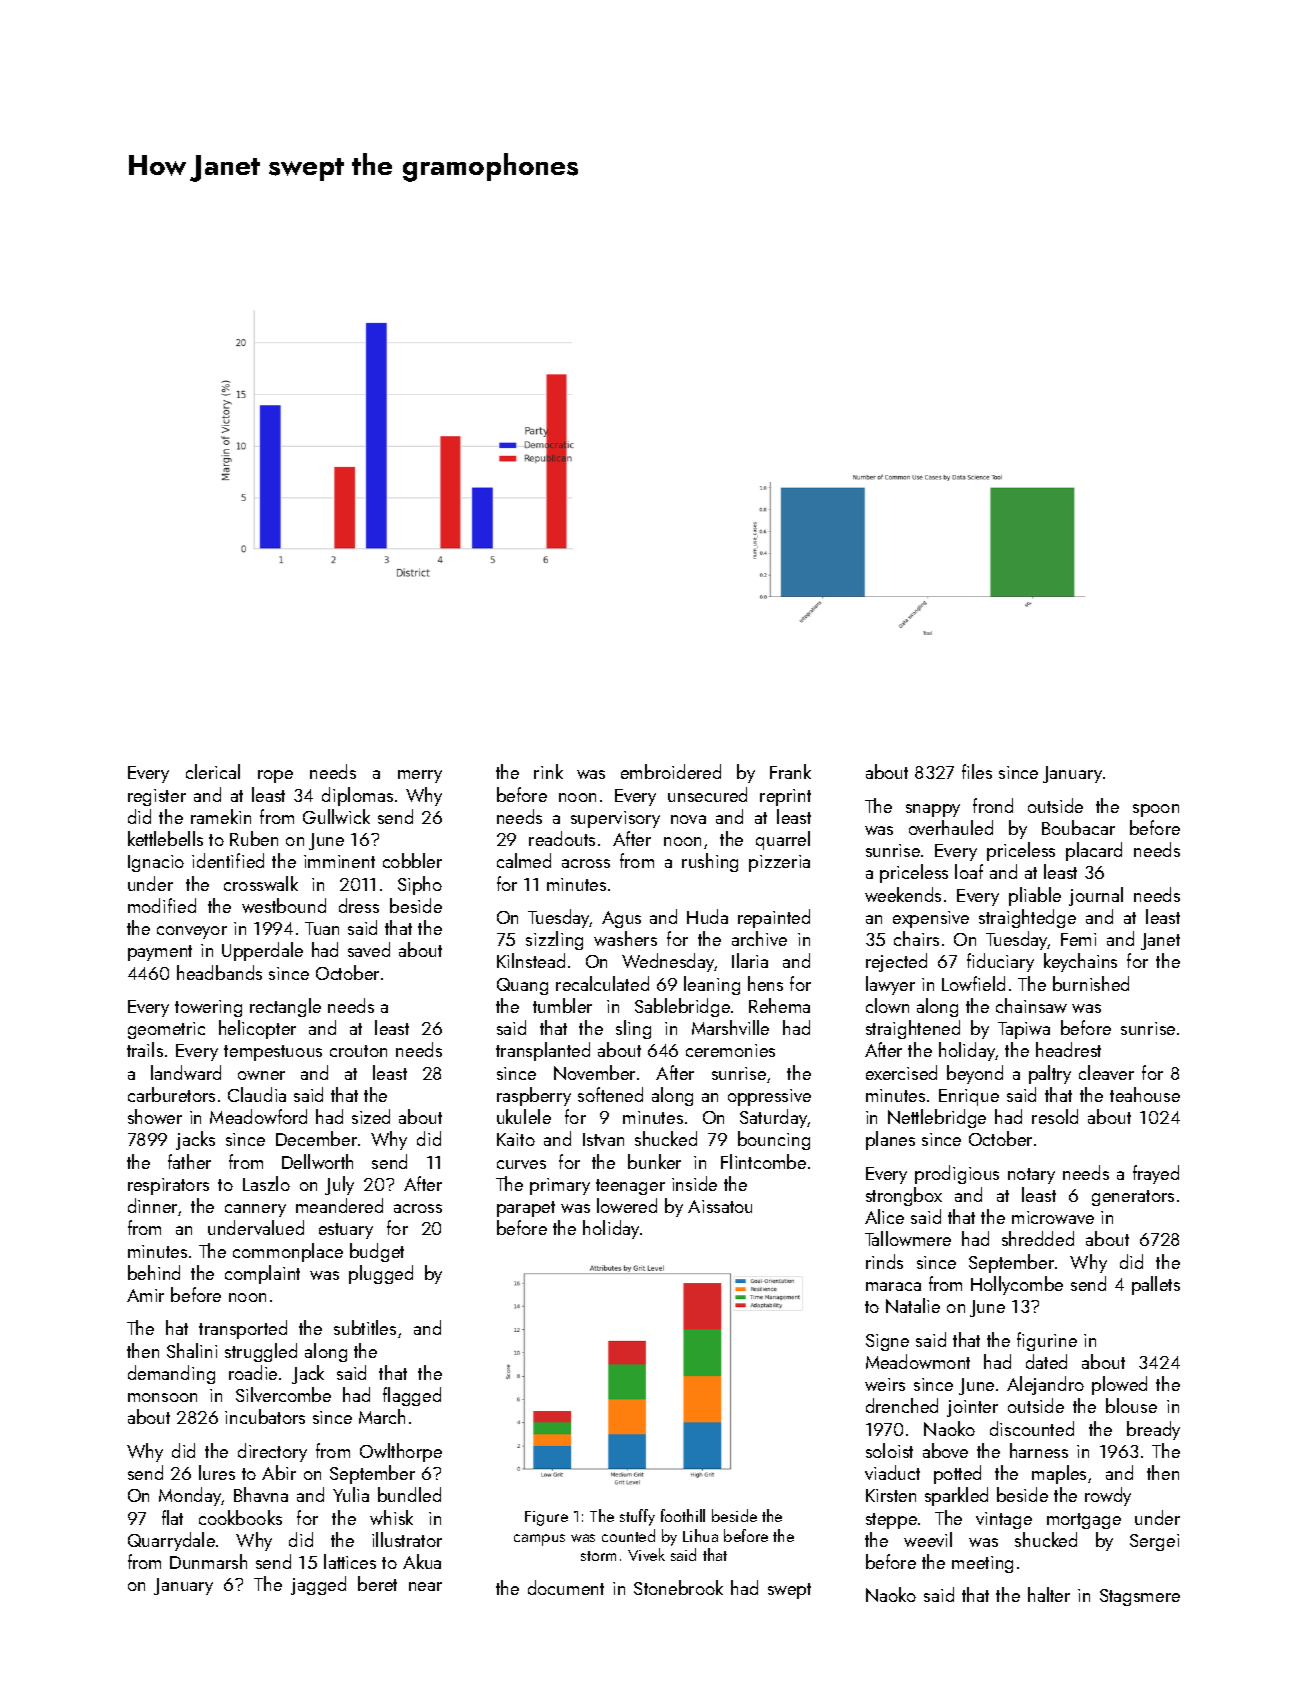 This page has height=1692, width=1308. What do you see at coordinates (892, 1472) in the page?
I see `viaduct` at bounding box center [892, 1472].
